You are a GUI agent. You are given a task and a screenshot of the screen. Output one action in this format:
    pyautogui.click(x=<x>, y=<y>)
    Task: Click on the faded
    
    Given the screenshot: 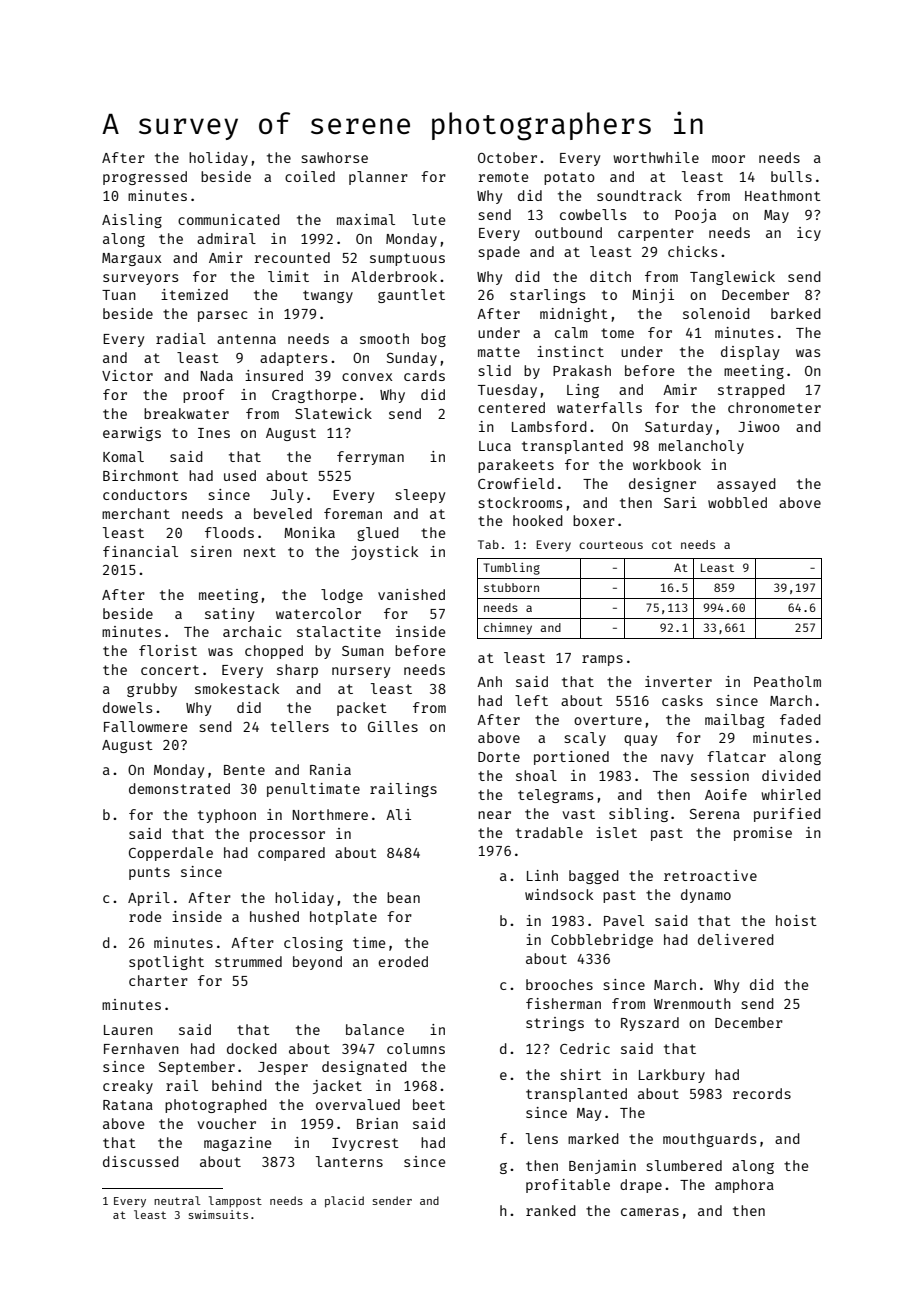 What is the action you would take?
    pyautogui.click(x=800, y=719)
